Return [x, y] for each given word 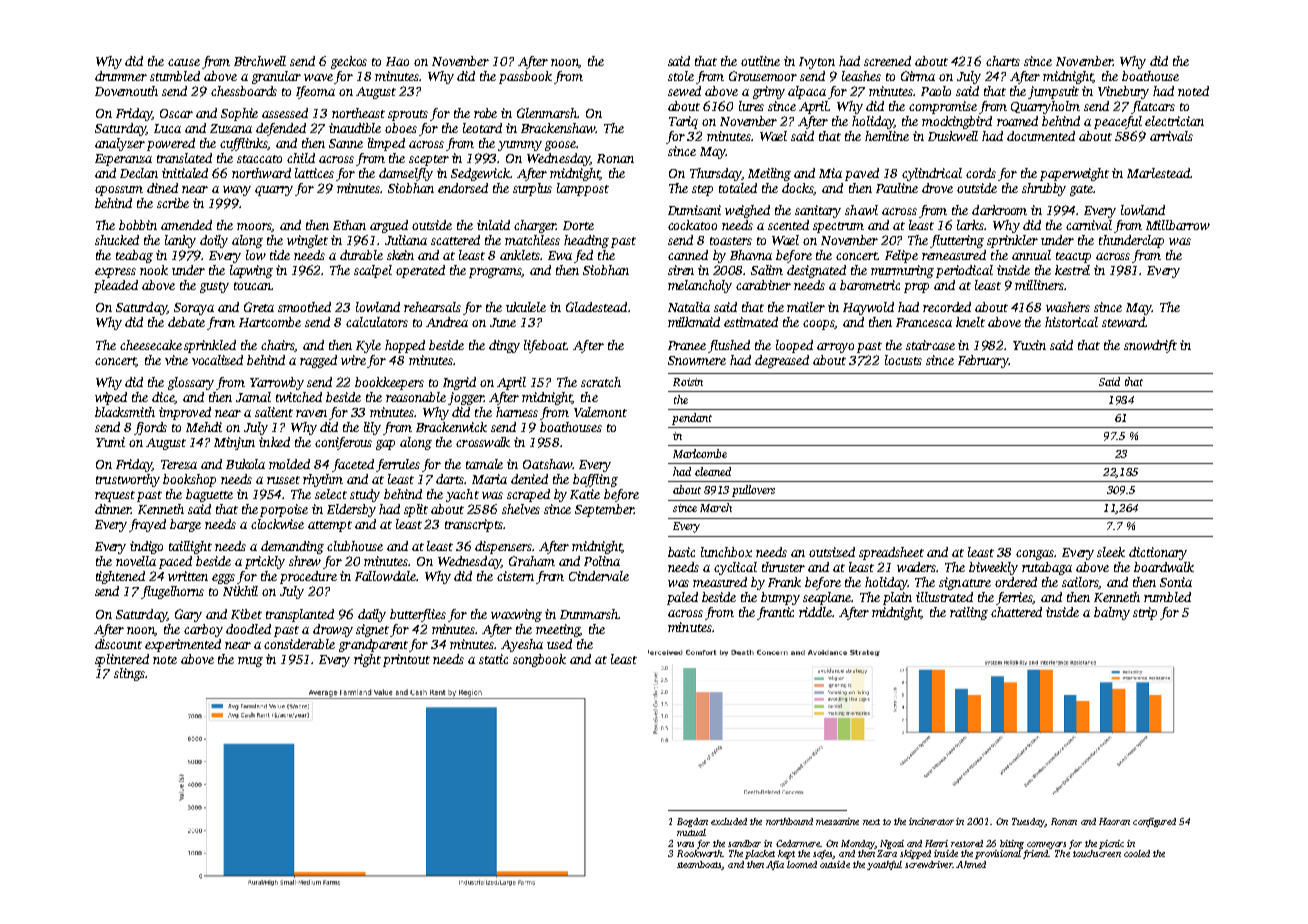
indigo [146, 547]
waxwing [516, 615]
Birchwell [260, 61]
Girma [918, 76]
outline [760, 61]
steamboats [699, 865]
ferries [1014, 598]
